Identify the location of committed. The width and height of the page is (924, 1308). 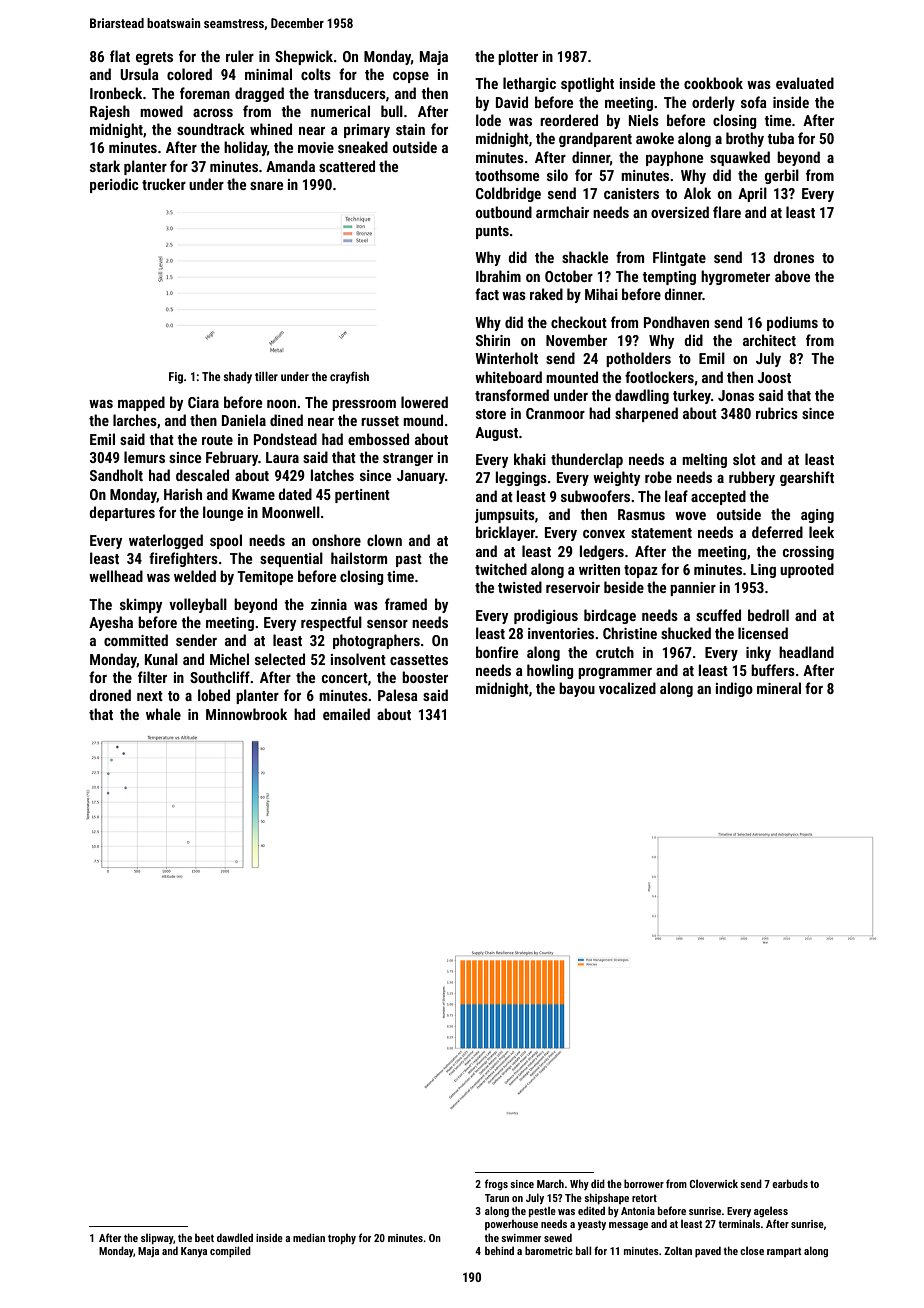
(136, 640).
